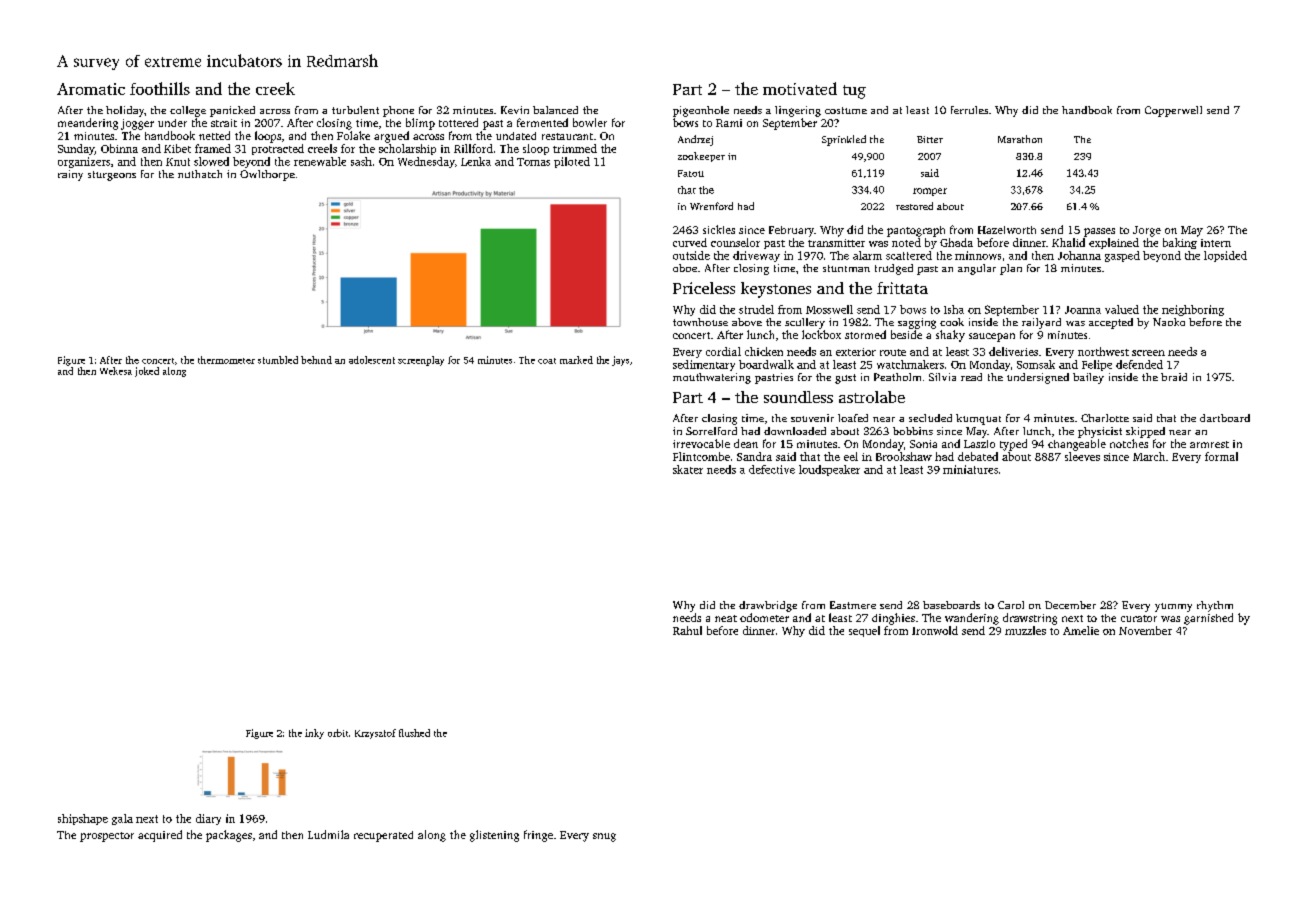  Describe the element at coordinates (328, 834) in the screenshot. I see `Ludmila` at that location.
